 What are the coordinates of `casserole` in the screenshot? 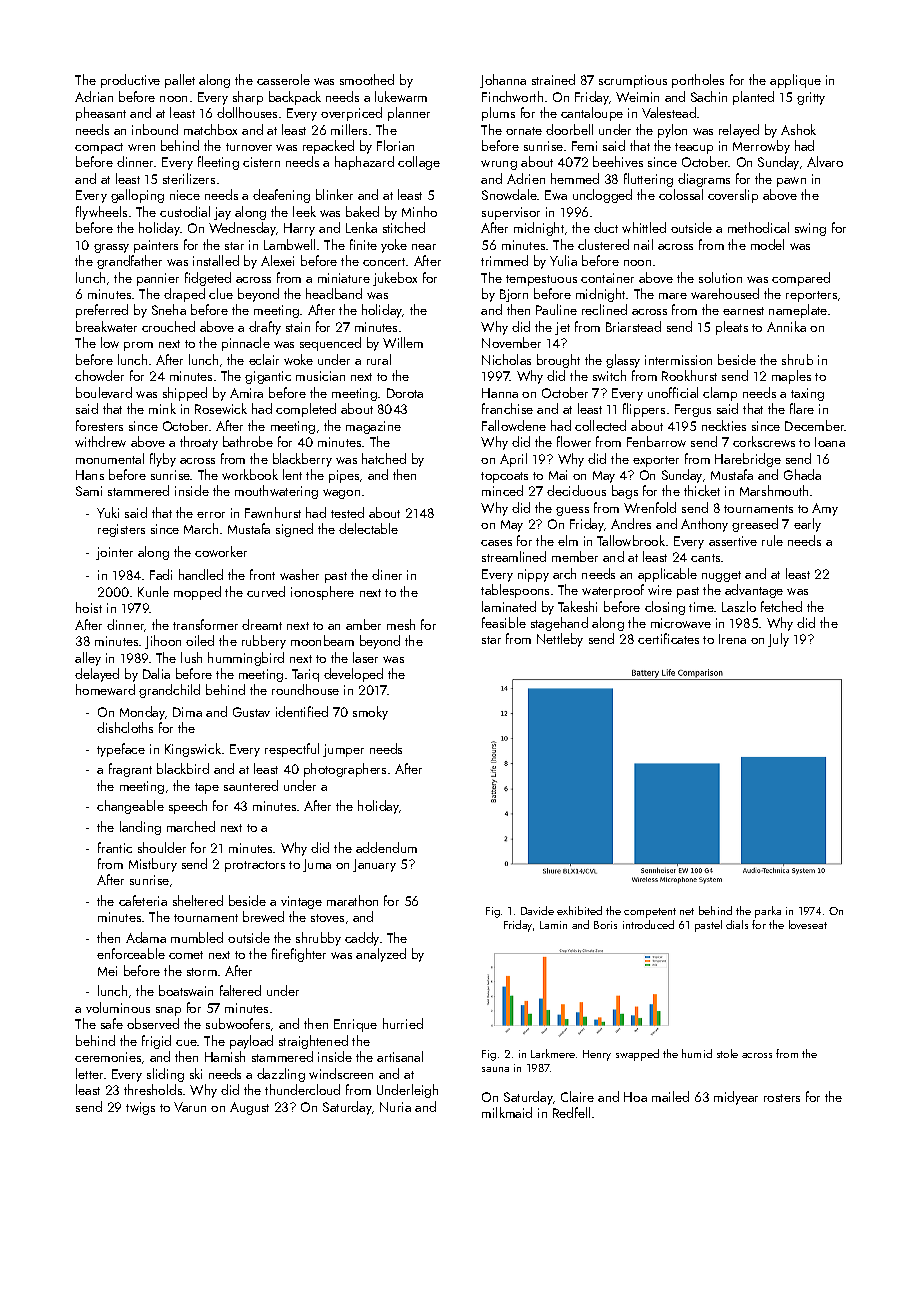 It's located at (283, 79).
